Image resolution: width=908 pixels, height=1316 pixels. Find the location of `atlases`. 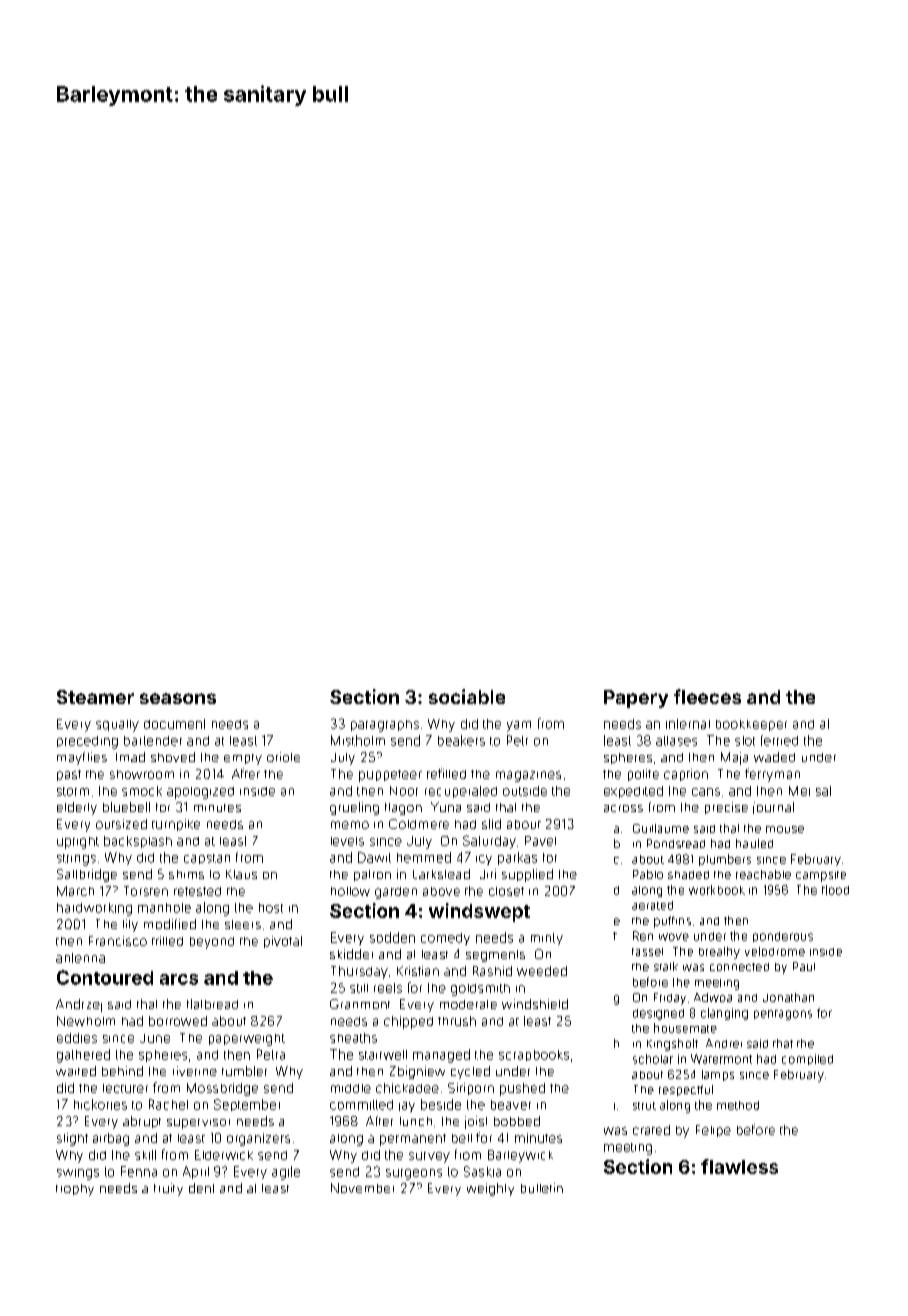

atlases is located at coordinates (676, 741).
